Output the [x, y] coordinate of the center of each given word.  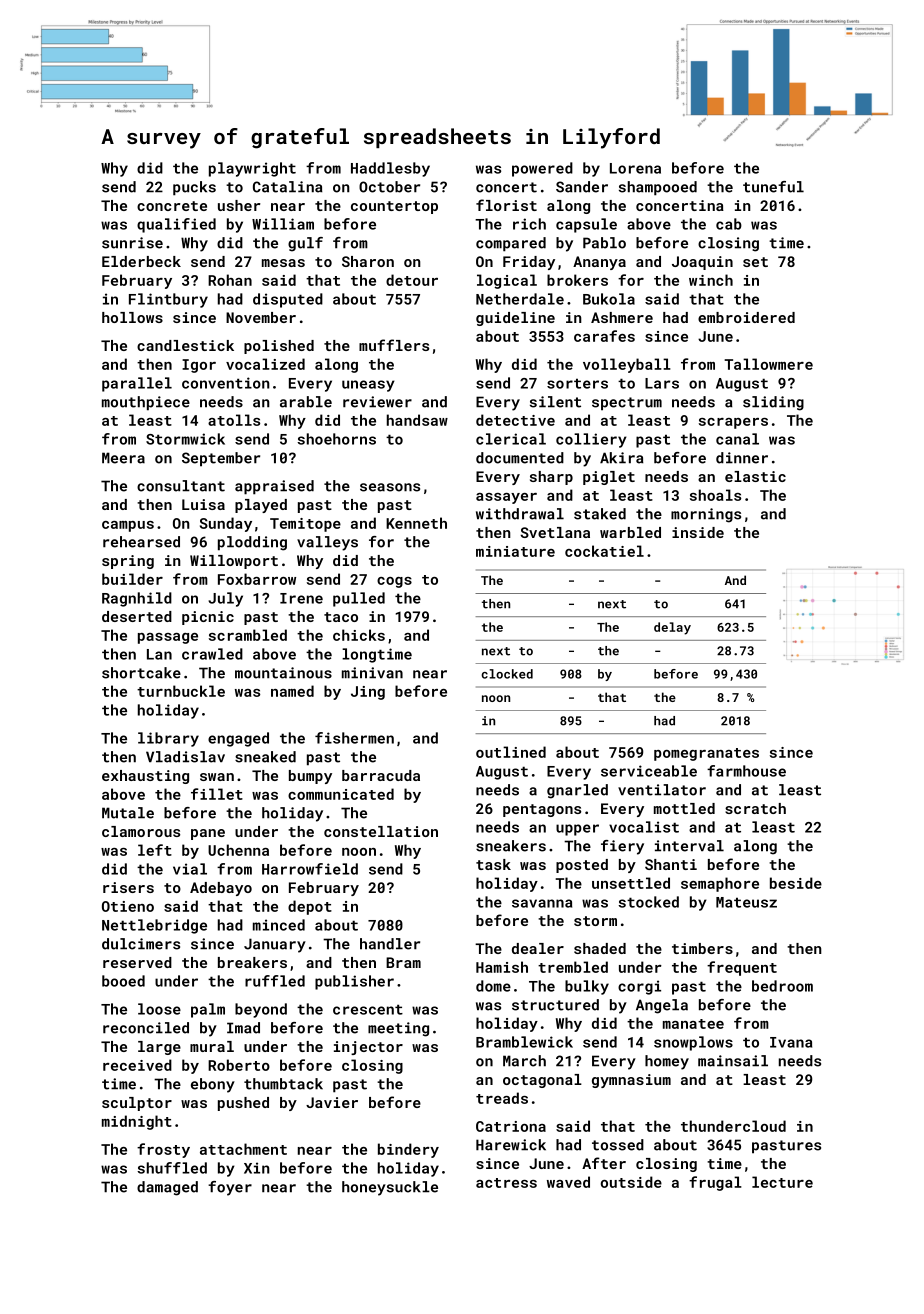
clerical [511, 439]
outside [631, 1182]
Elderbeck [141, 261]
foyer [230, 1188]
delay [672, 628]
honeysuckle [390, 1188]
